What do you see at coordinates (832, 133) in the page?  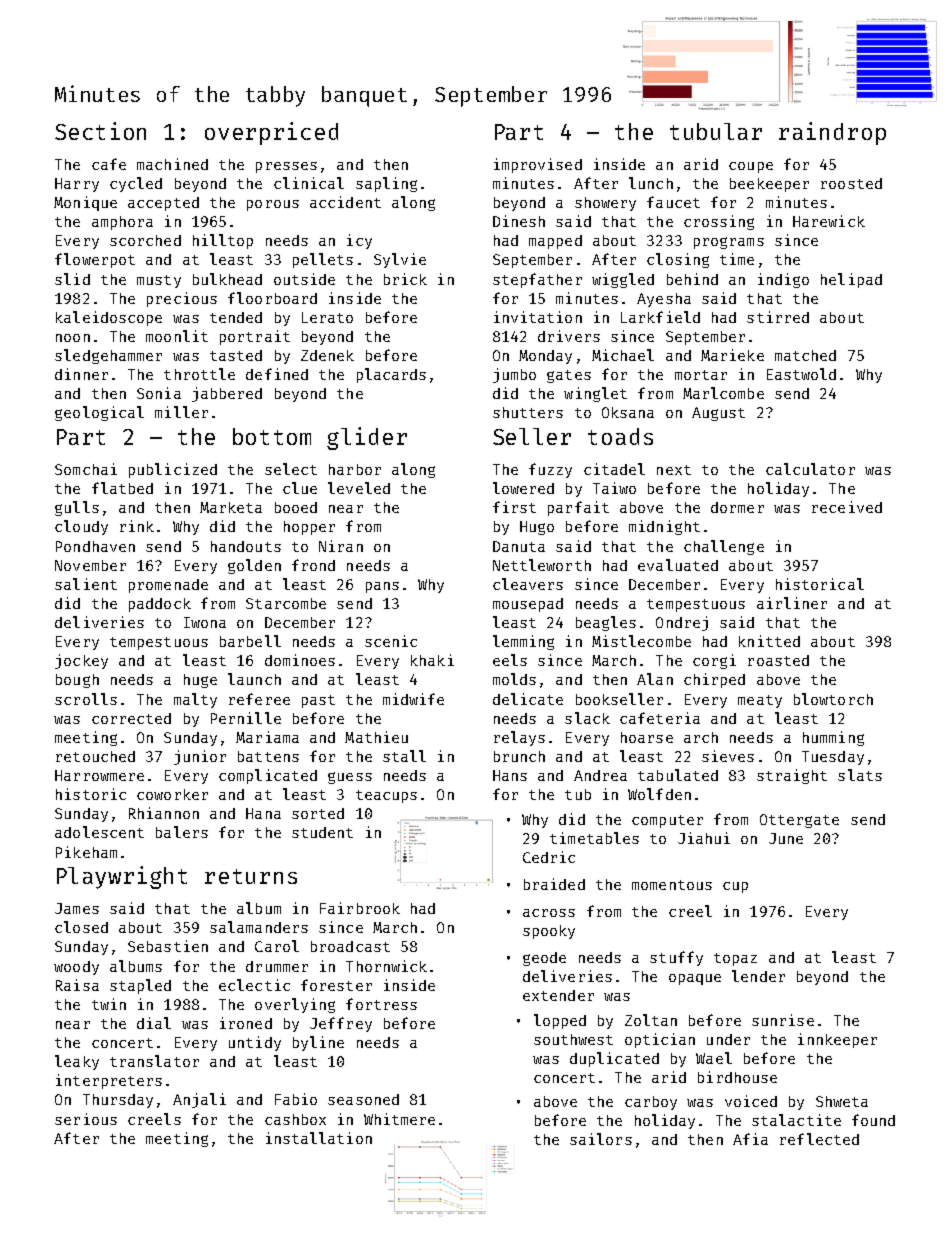 I see `raindrop` at bounding box center [832, 133].
